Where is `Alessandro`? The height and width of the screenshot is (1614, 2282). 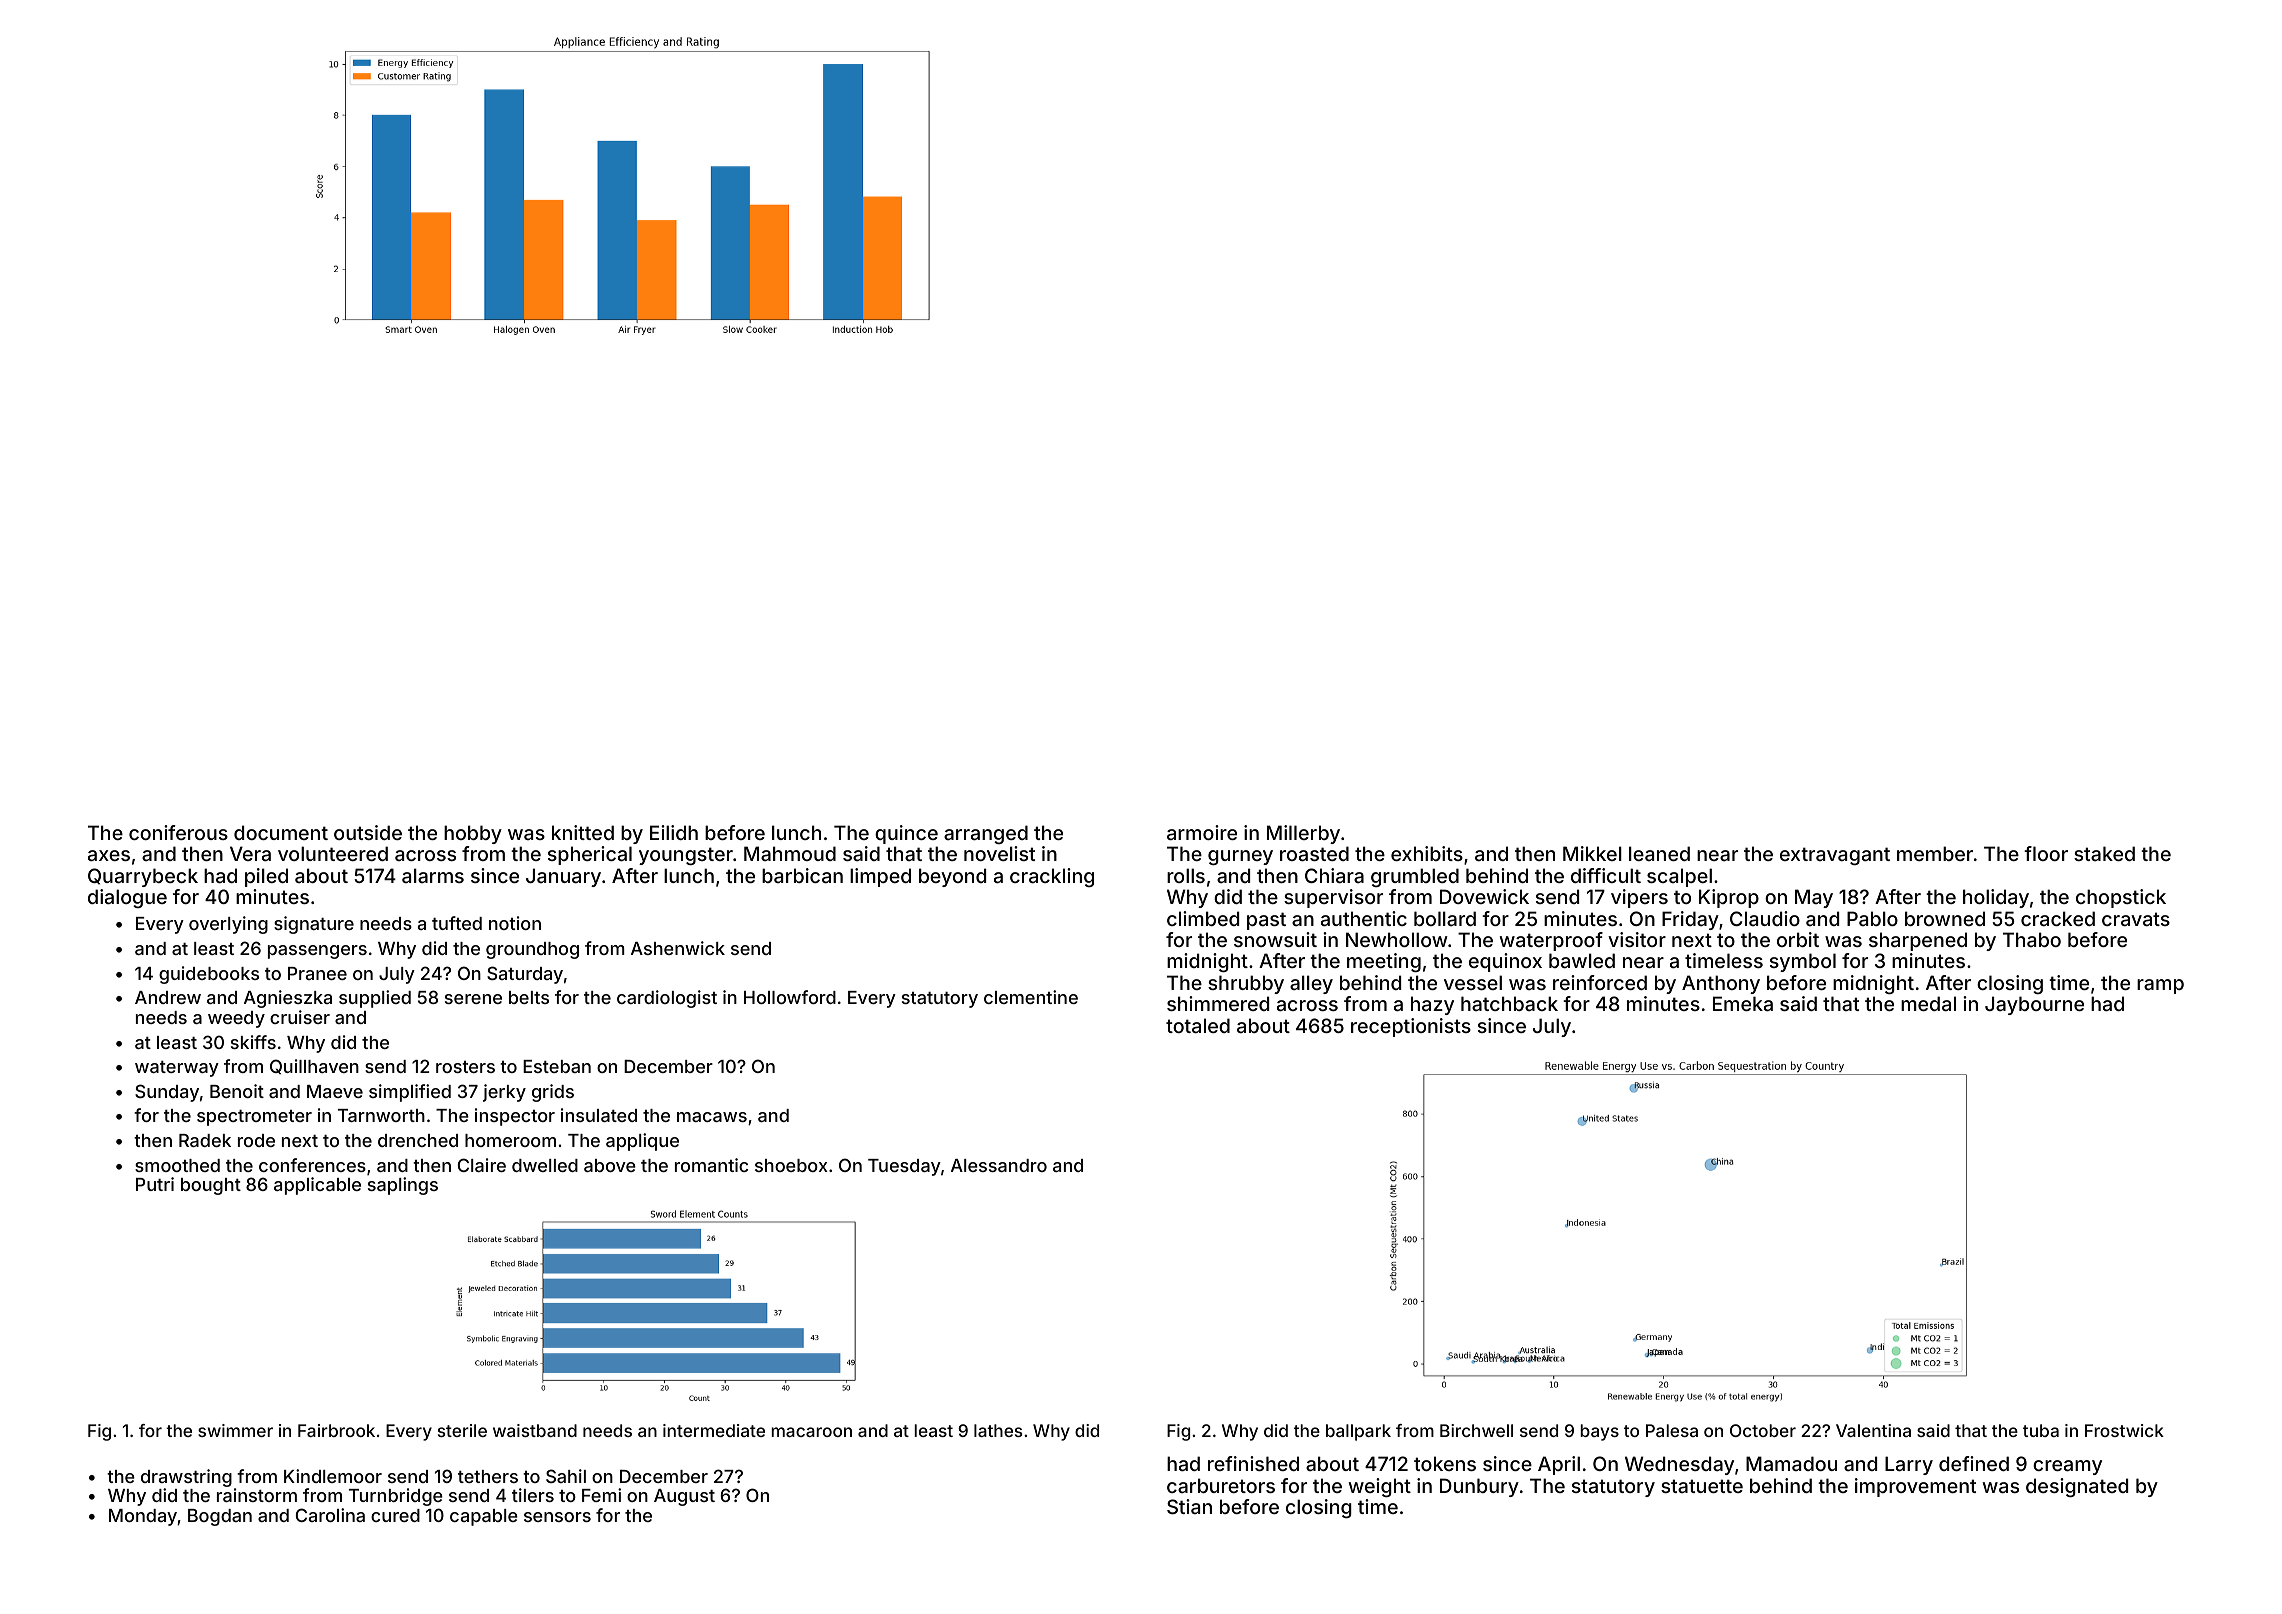 Alessandro is located at coordinates (999, 1165).
